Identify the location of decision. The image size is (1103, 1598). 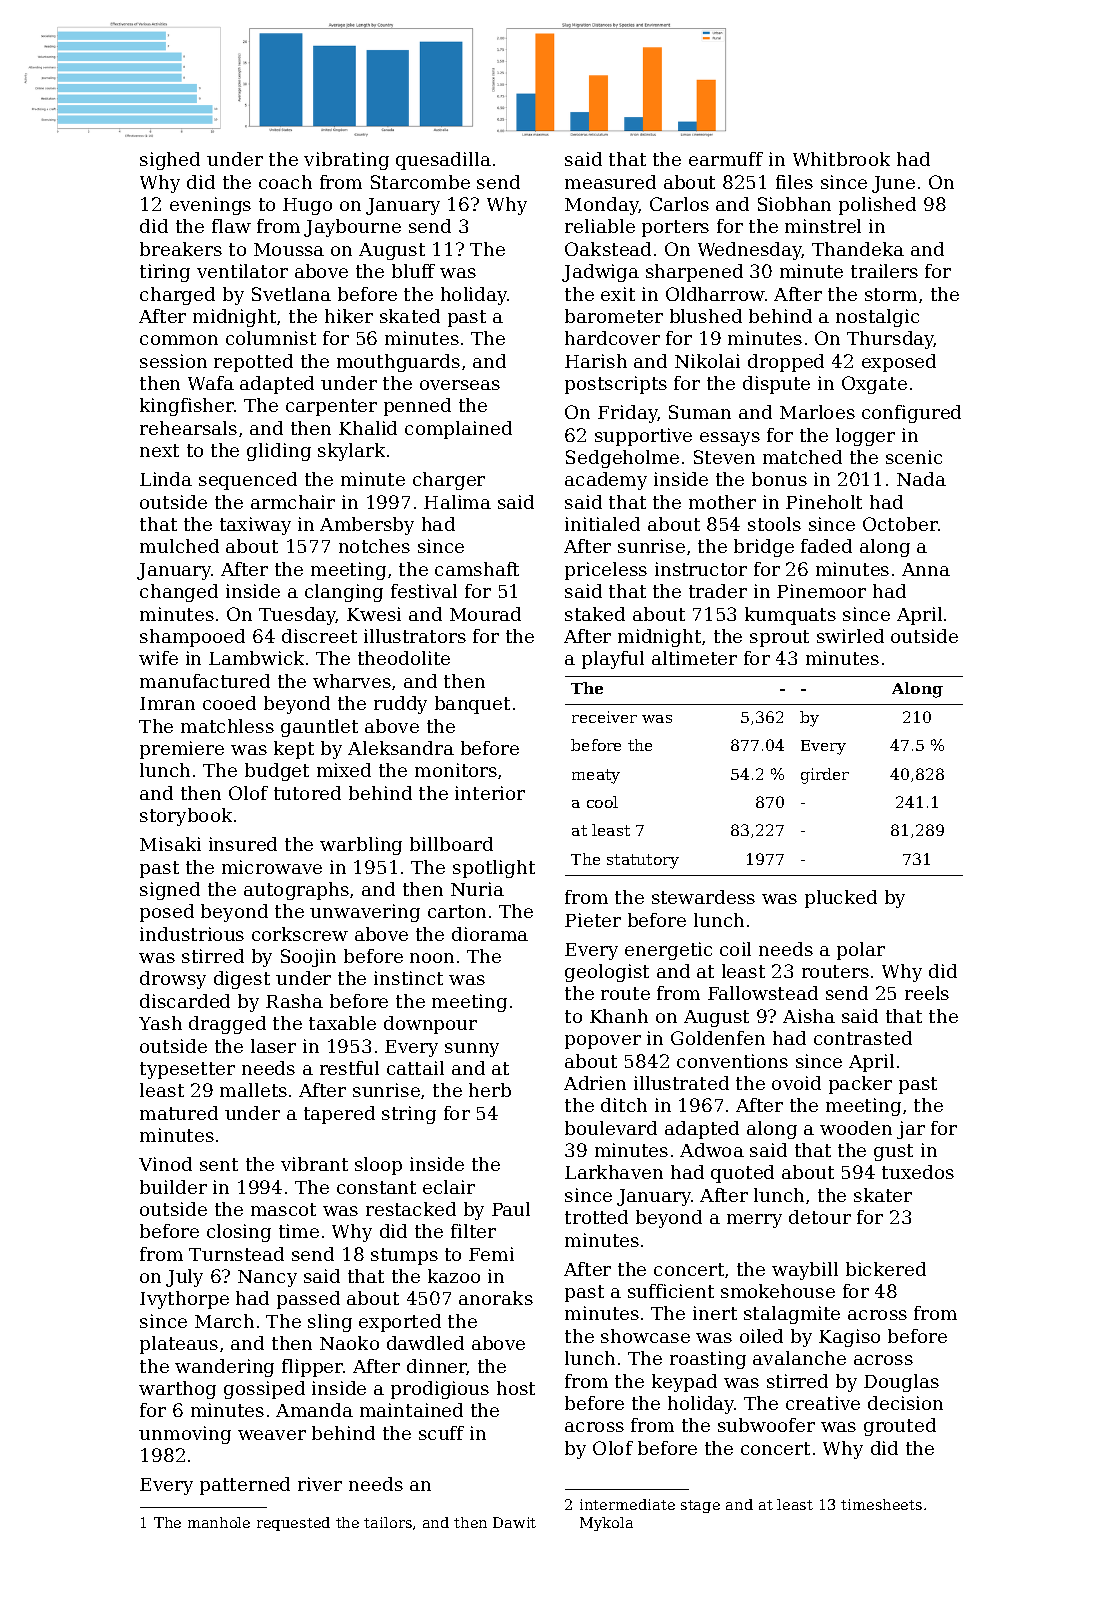
(905, 1403).
